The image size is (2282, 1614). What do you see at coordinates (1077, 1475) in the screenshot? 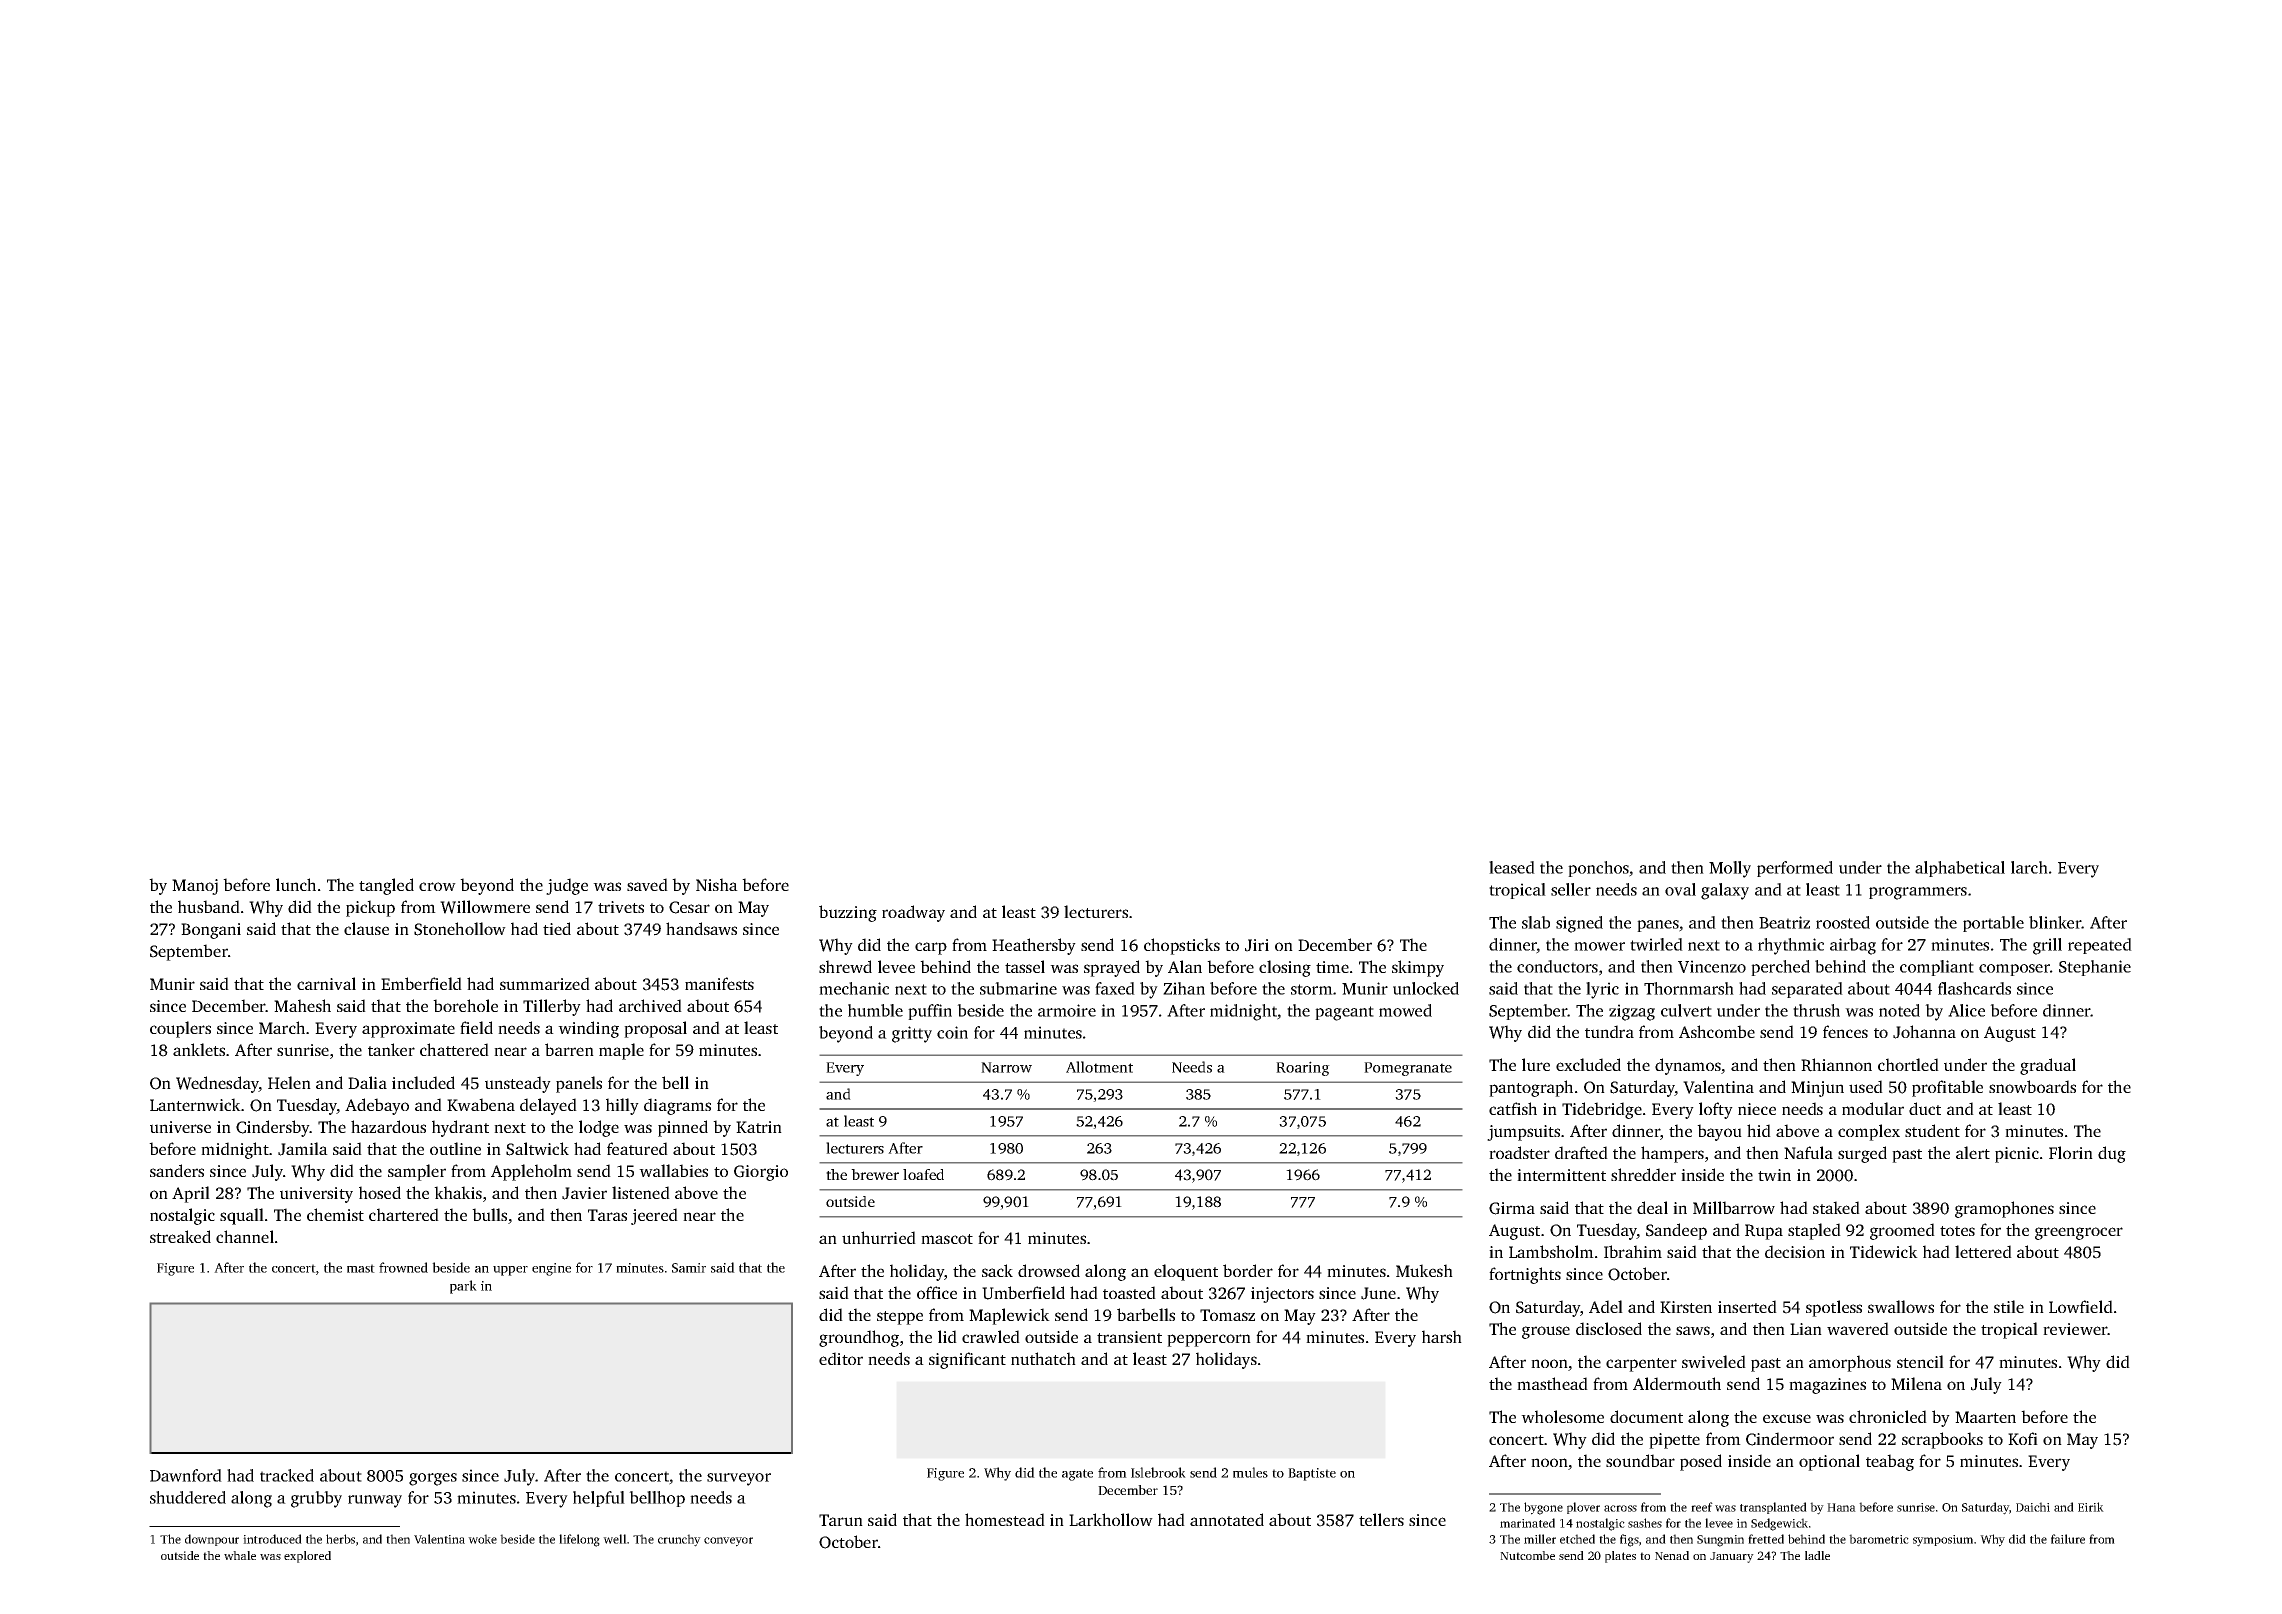
I see `agate` at bounding box center [1077, 1475].
